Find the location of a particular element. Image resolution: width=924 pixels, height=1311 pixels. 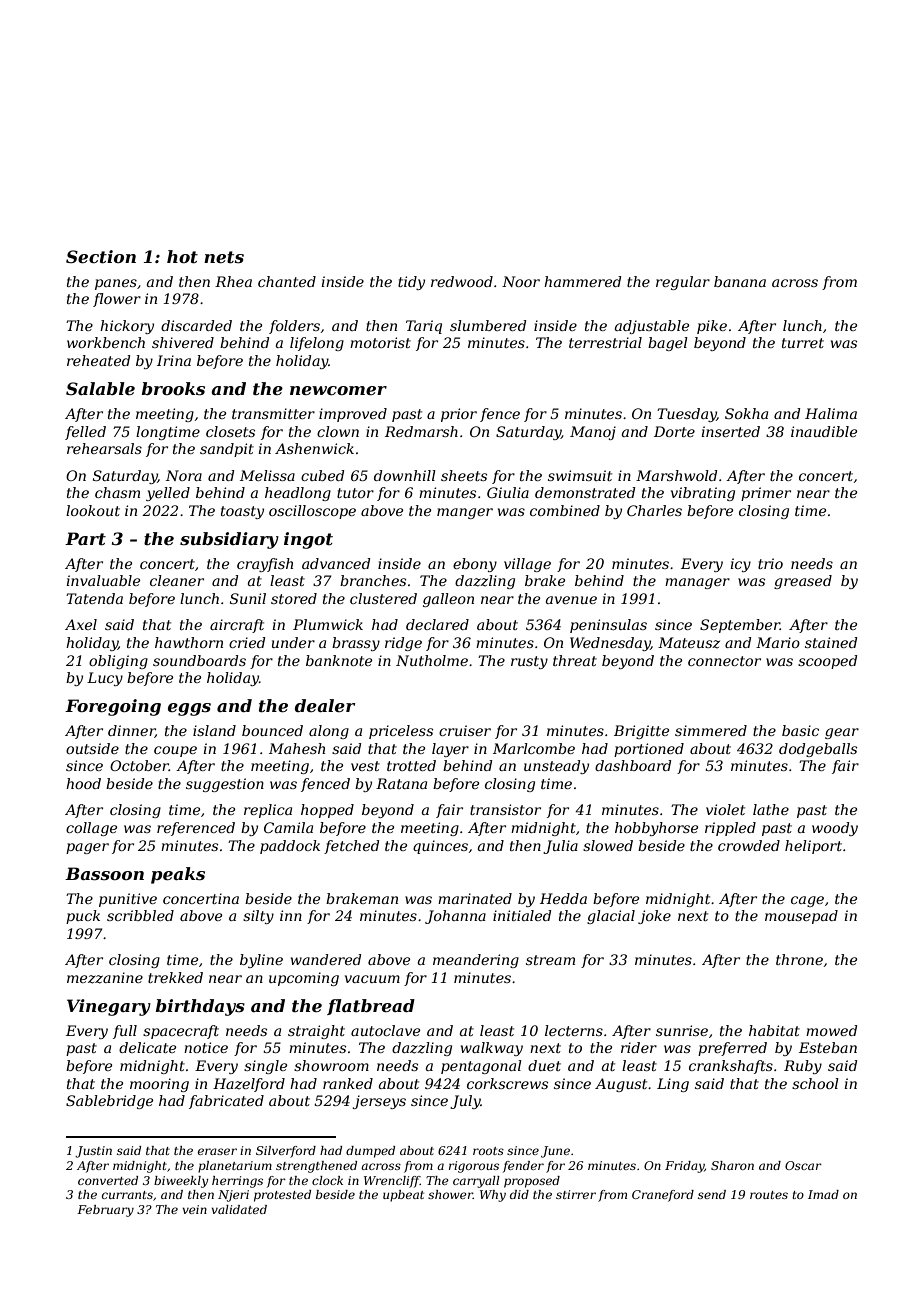

coupe is located at coordinates (175, 751).
